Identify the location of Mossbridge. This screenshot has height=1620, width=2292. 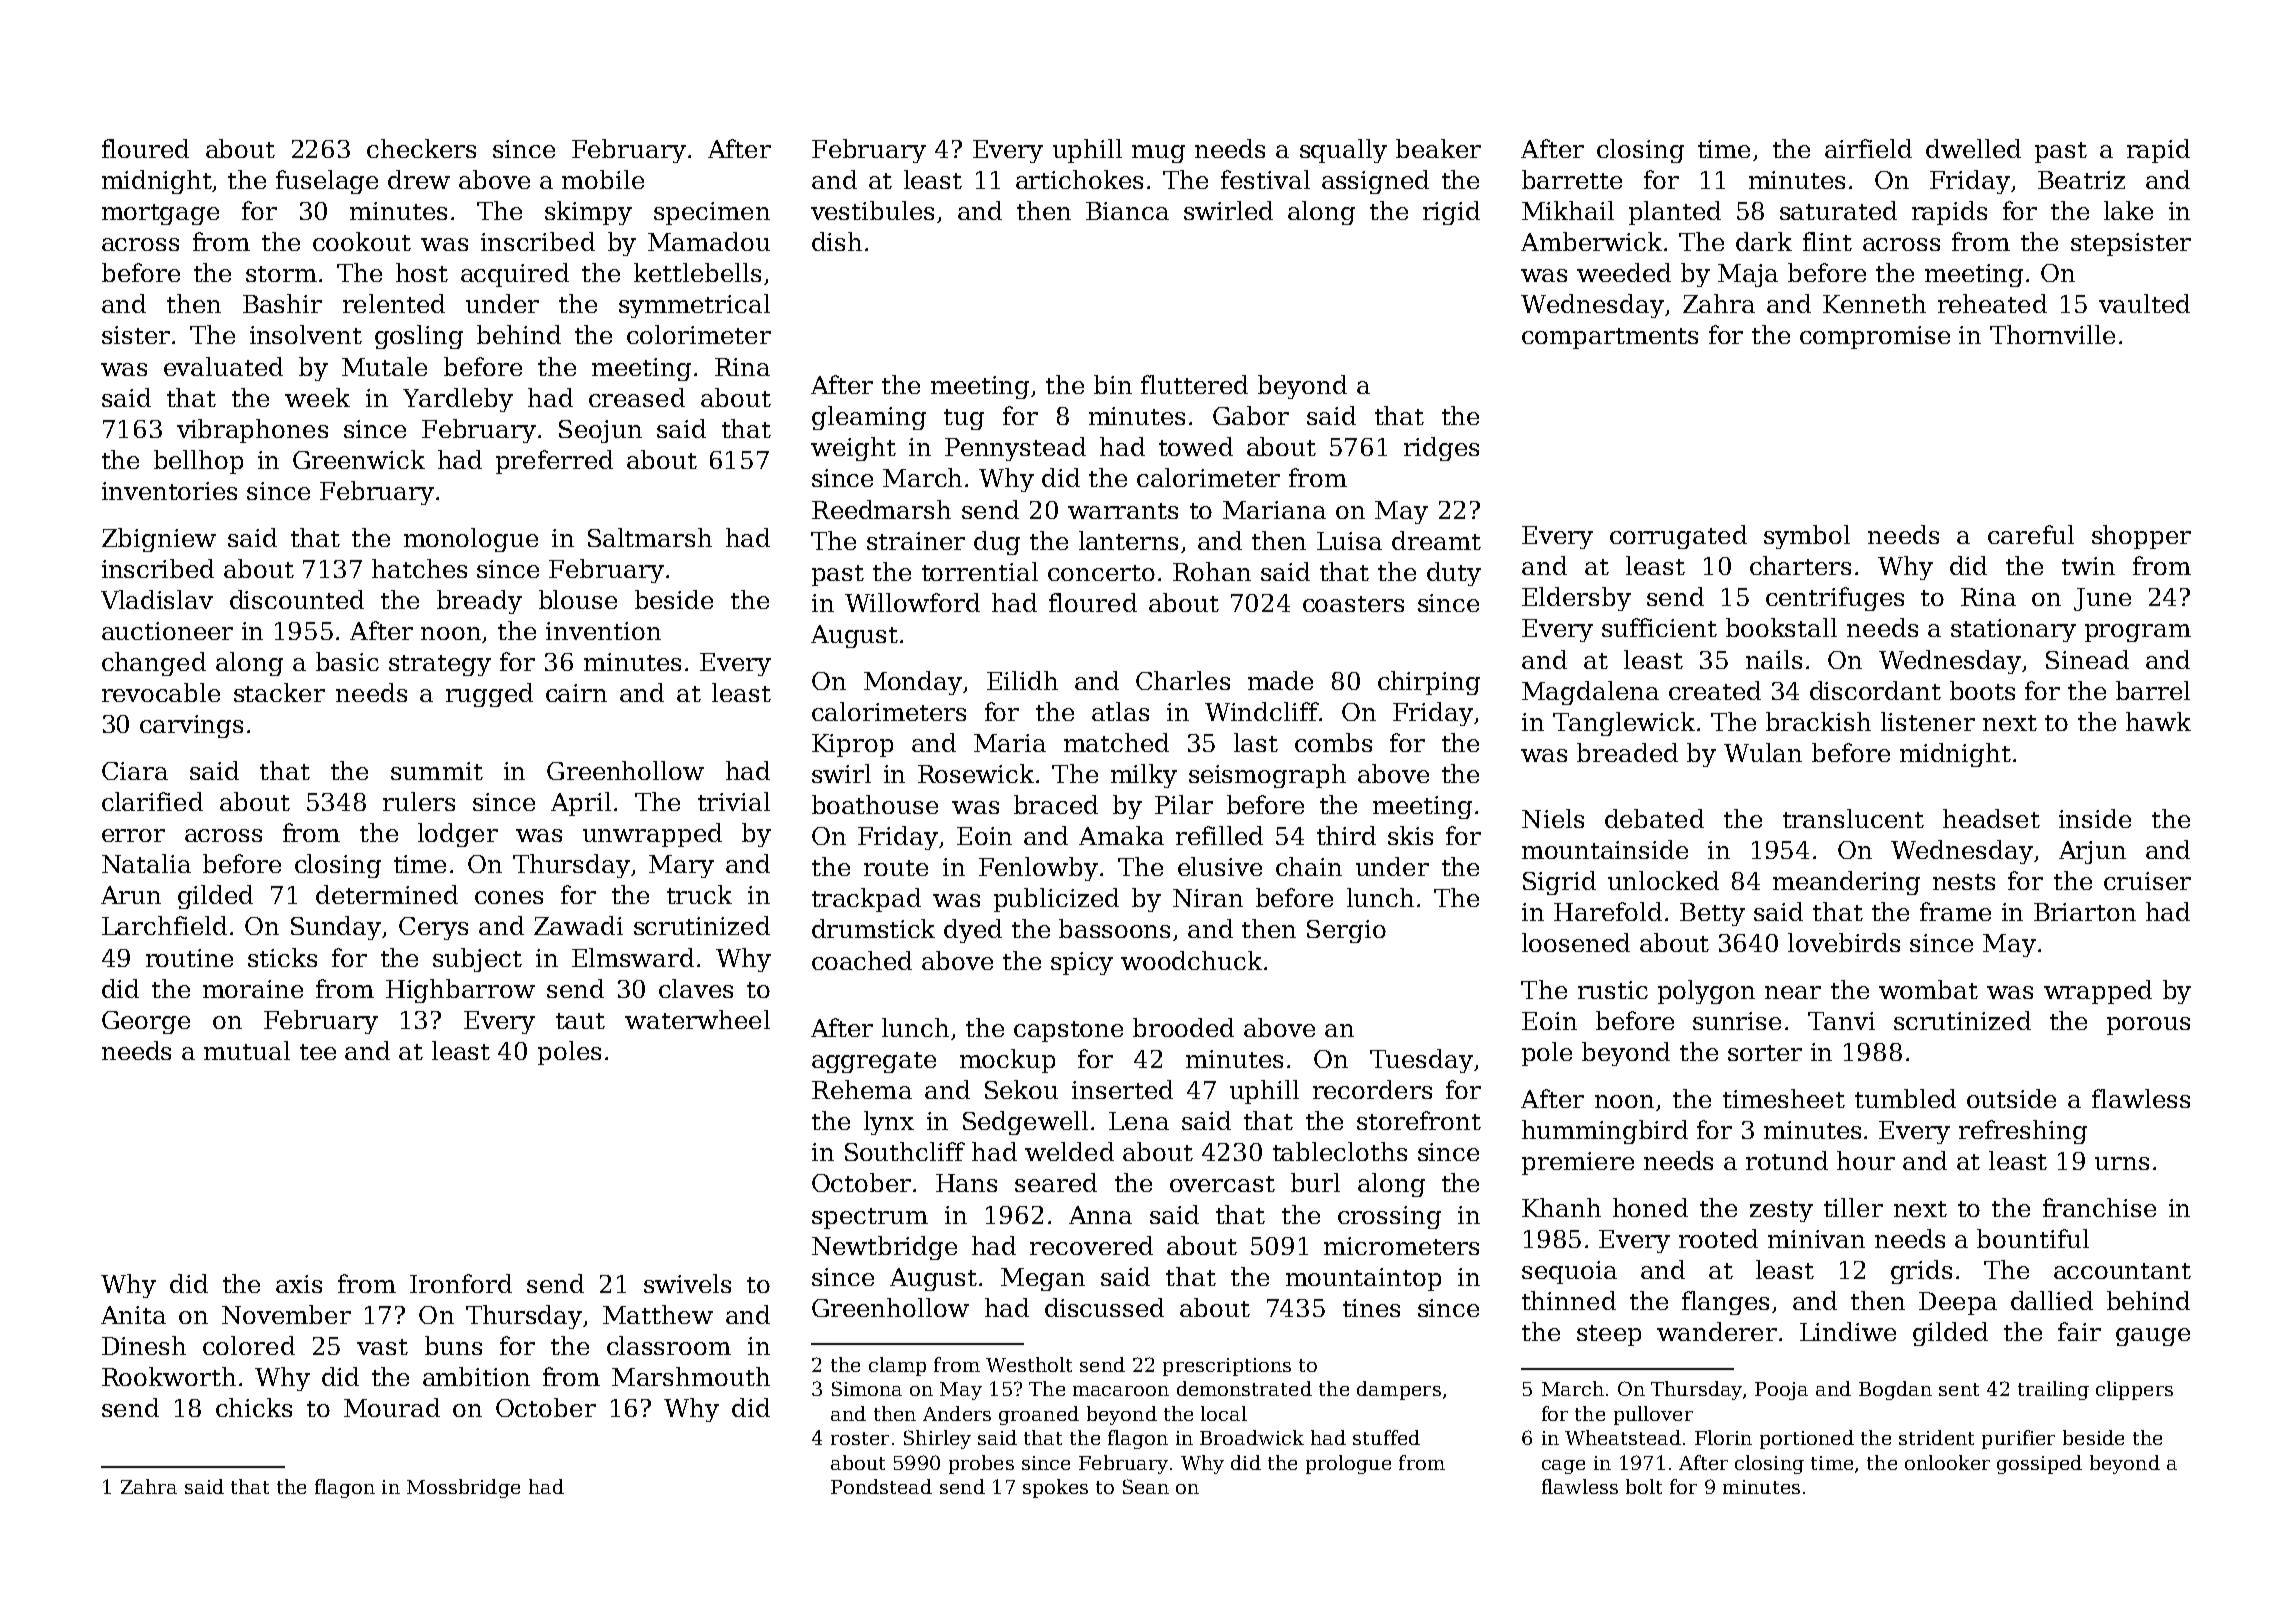
(463, 1488).
